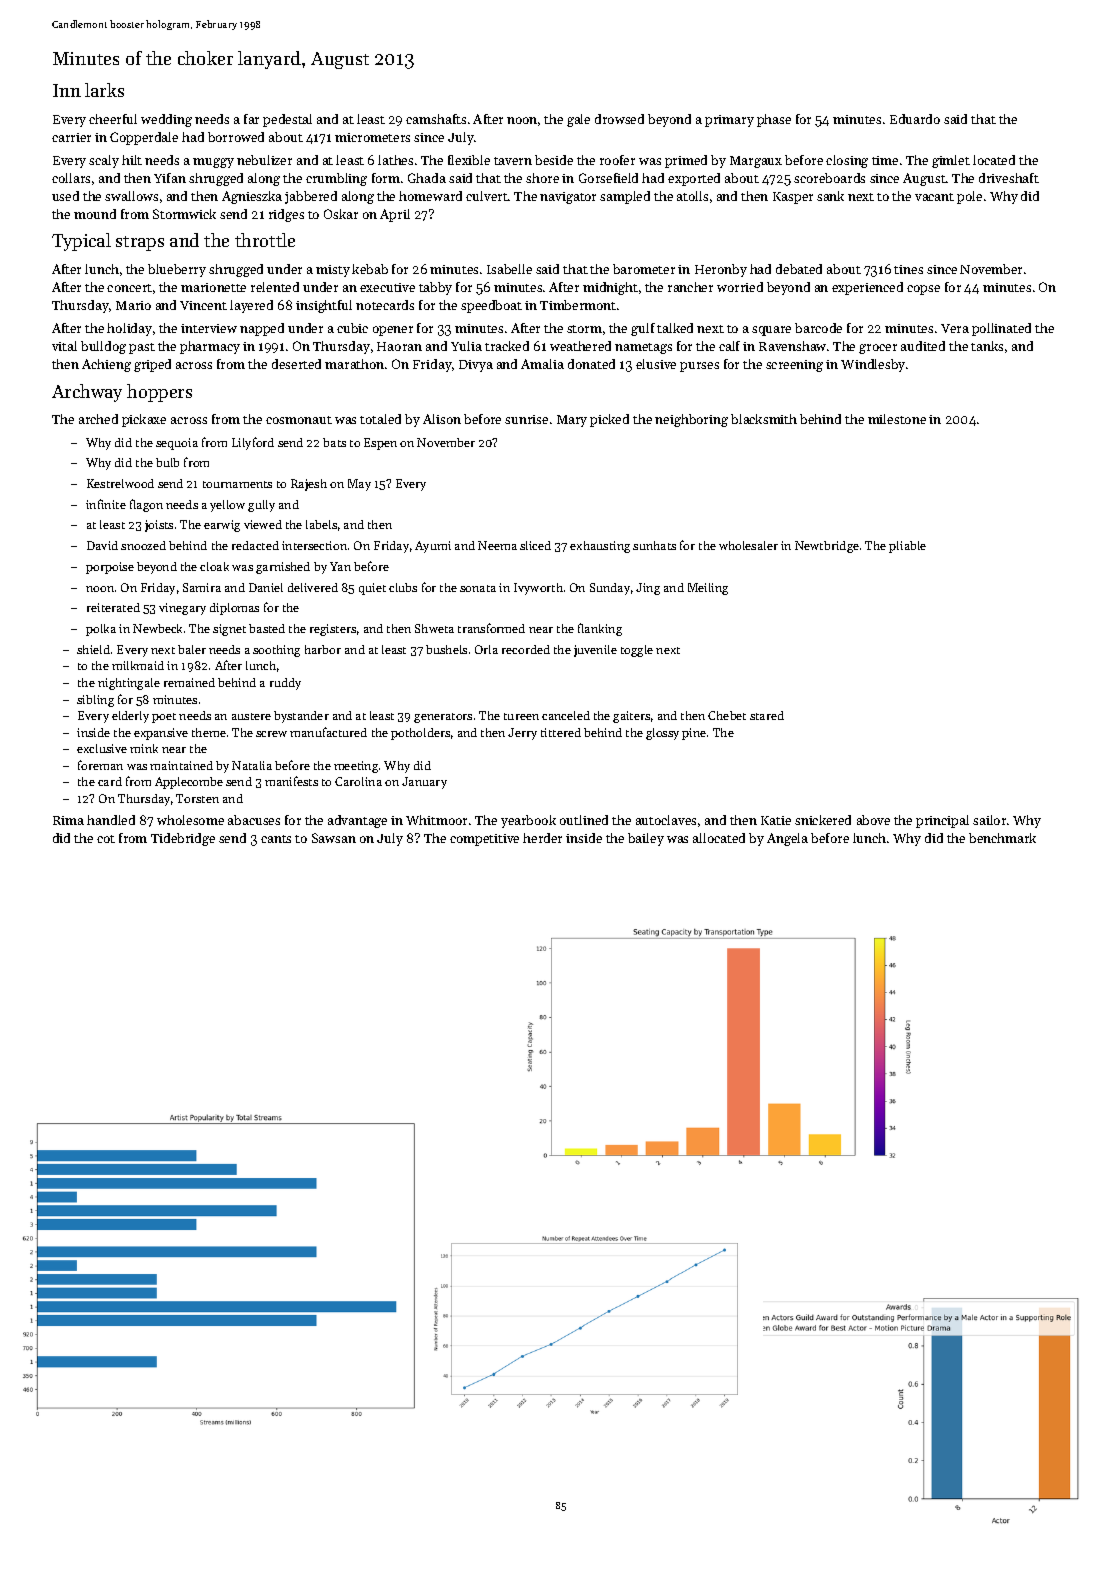  Describe the element at coordinates (436, 119) in the screenshot. I see `camshafts` at that location.
